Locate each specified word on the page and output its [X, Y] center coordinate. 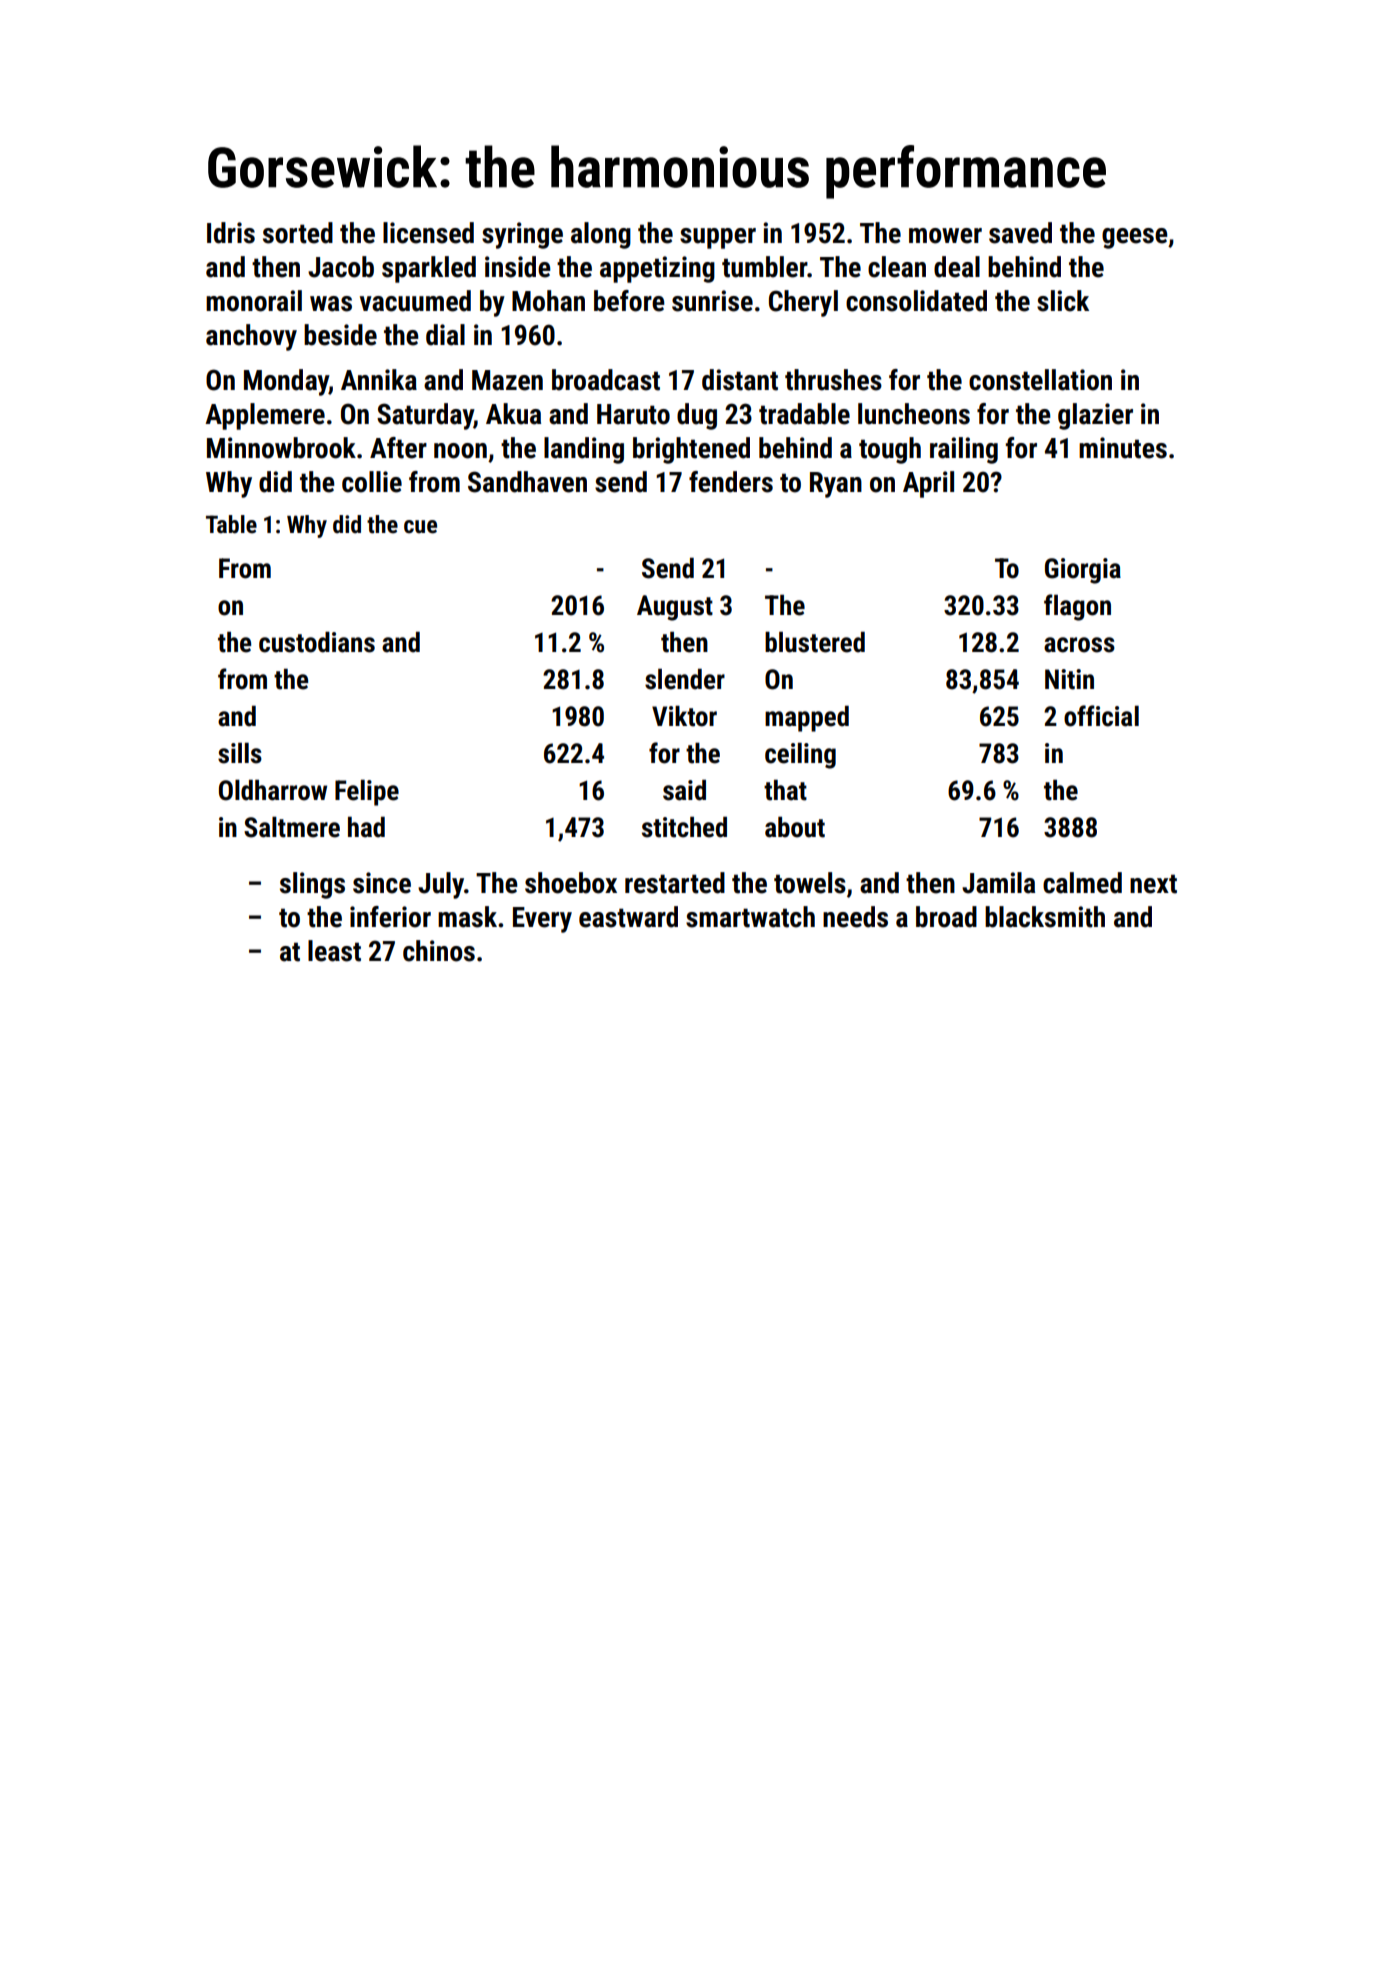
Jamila [998, 883]
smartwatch [750, 917]
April [928, 484]
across [1079, 645]
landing [584, 450]
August [675, 608]
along [601, 235]
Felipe [367, 792]
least [334, 951]
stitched [684, 827]
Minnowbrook [281, 448]
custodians [317, 642]
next [1153, 884]
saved [1020, 233]
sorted [298, 233]
